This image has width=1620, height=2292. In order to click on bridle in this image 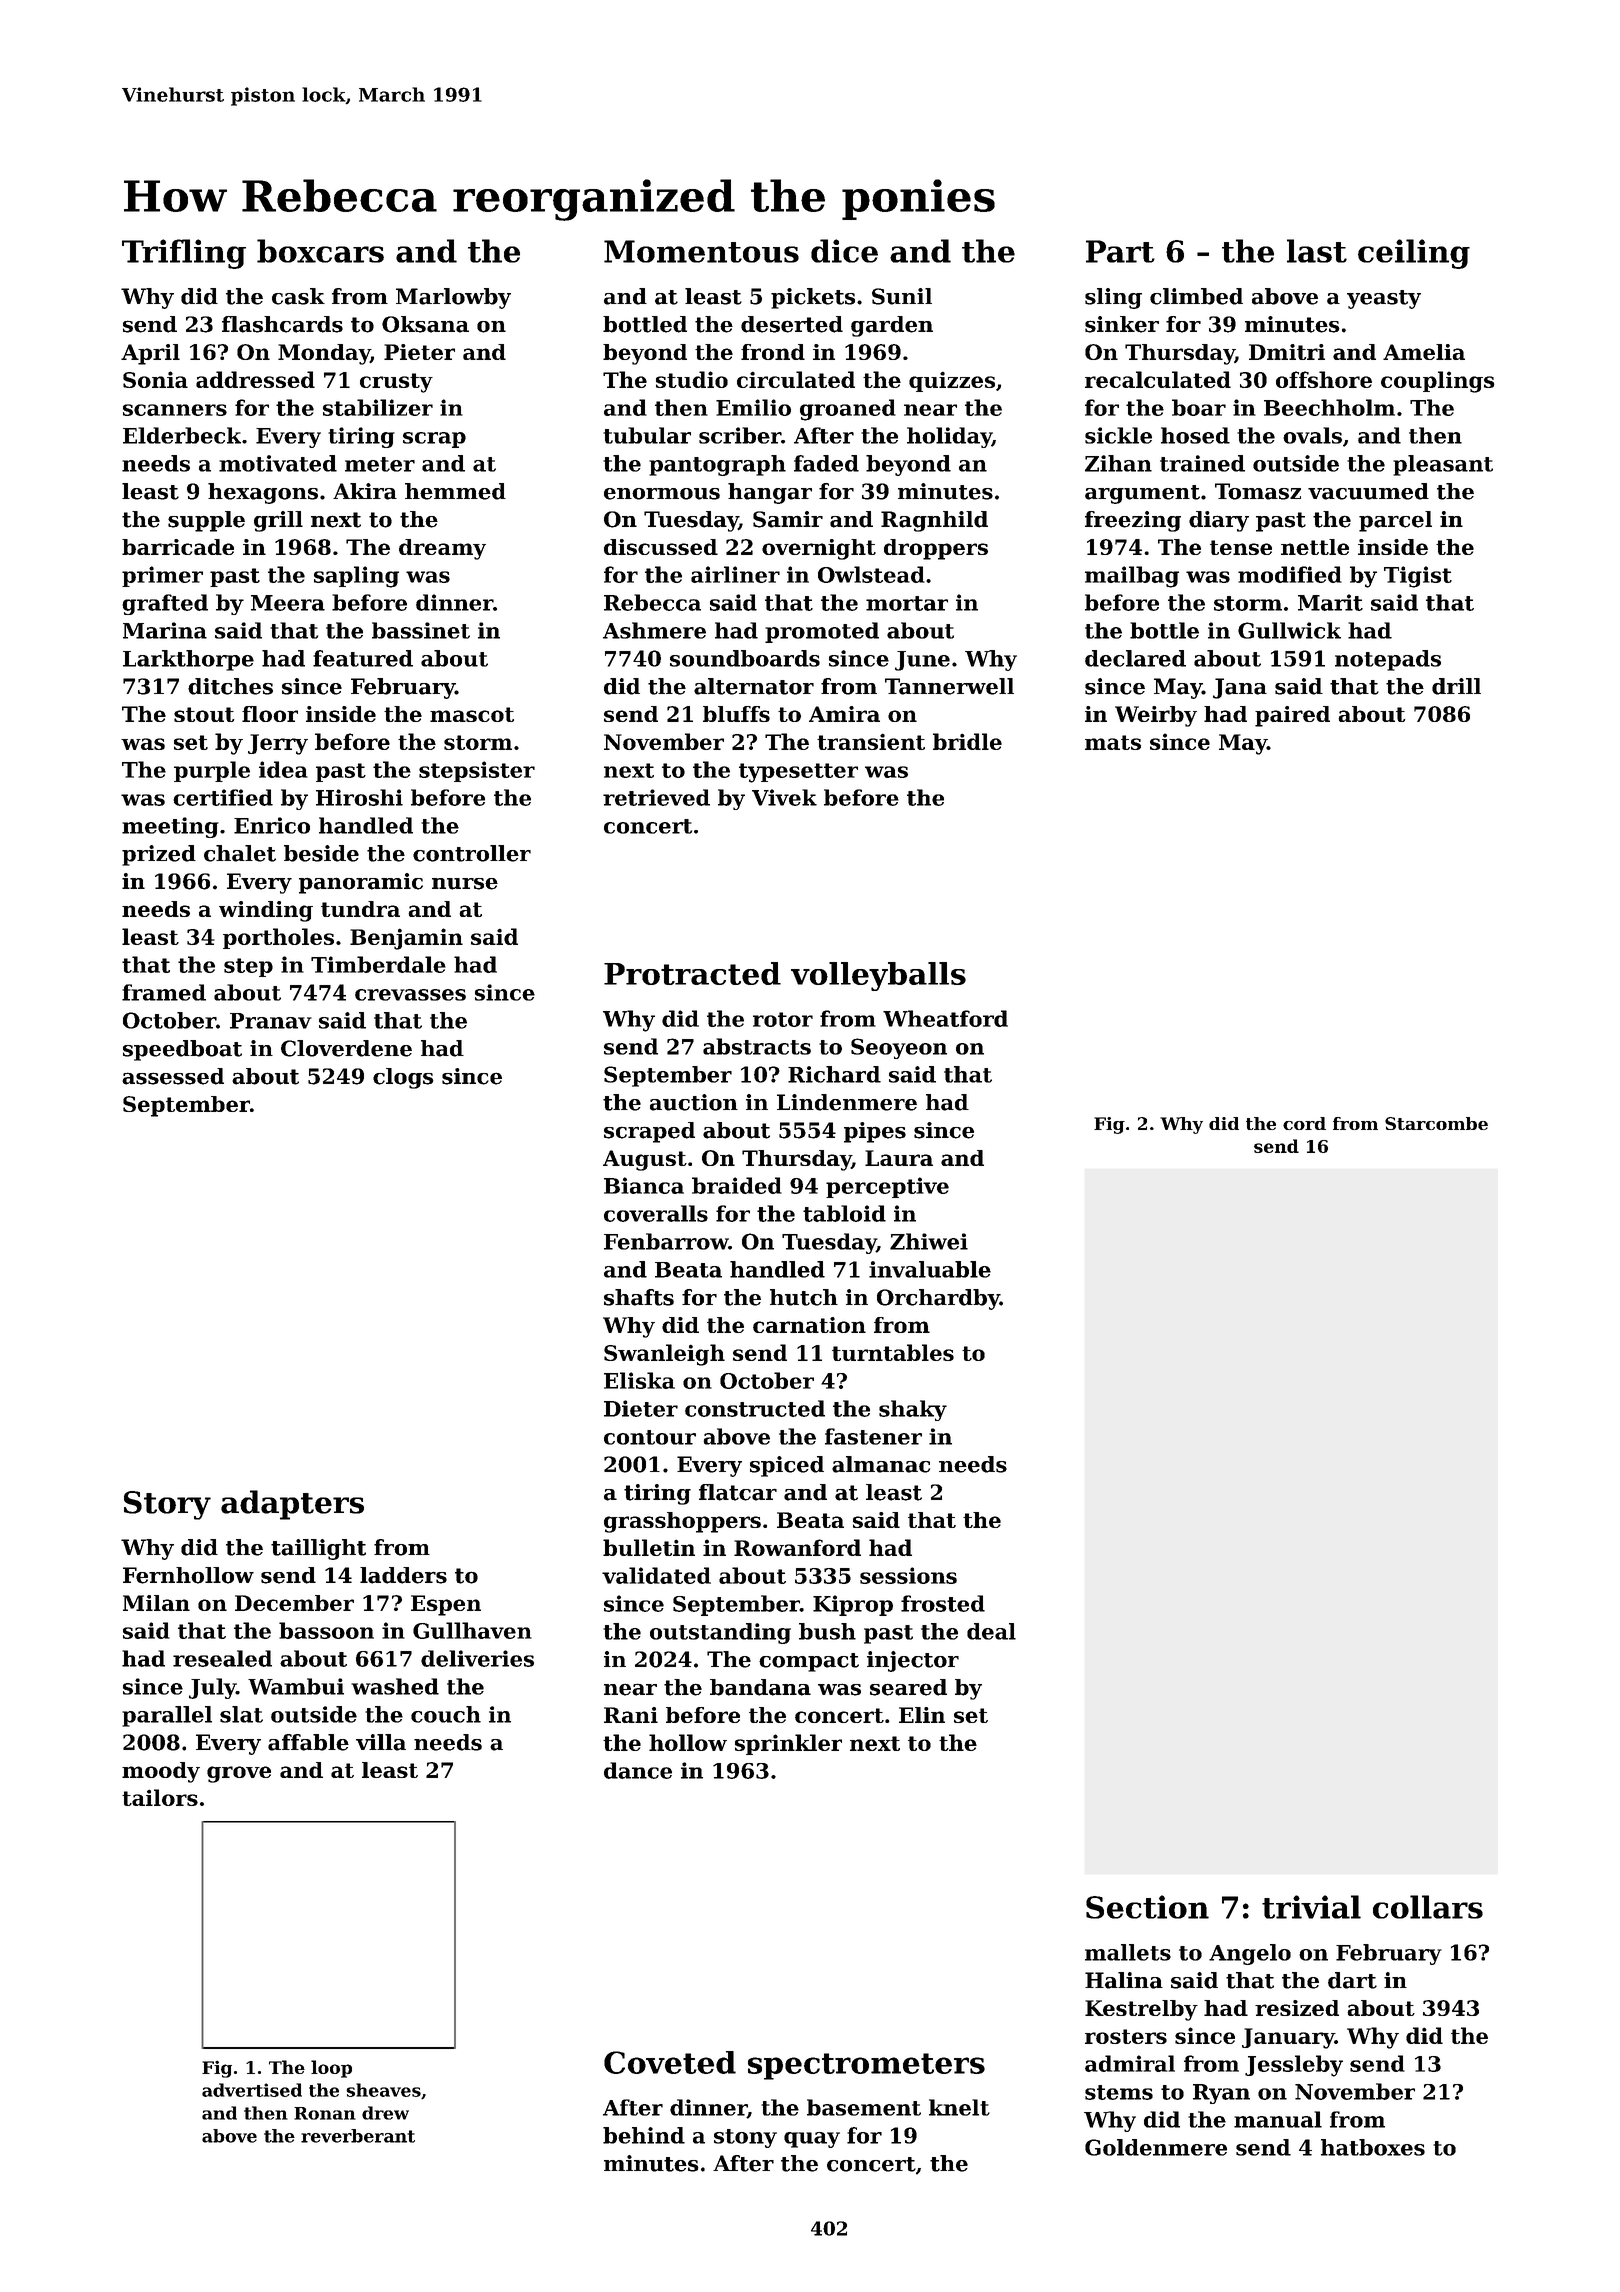, I will do `click(967, 741)`.
